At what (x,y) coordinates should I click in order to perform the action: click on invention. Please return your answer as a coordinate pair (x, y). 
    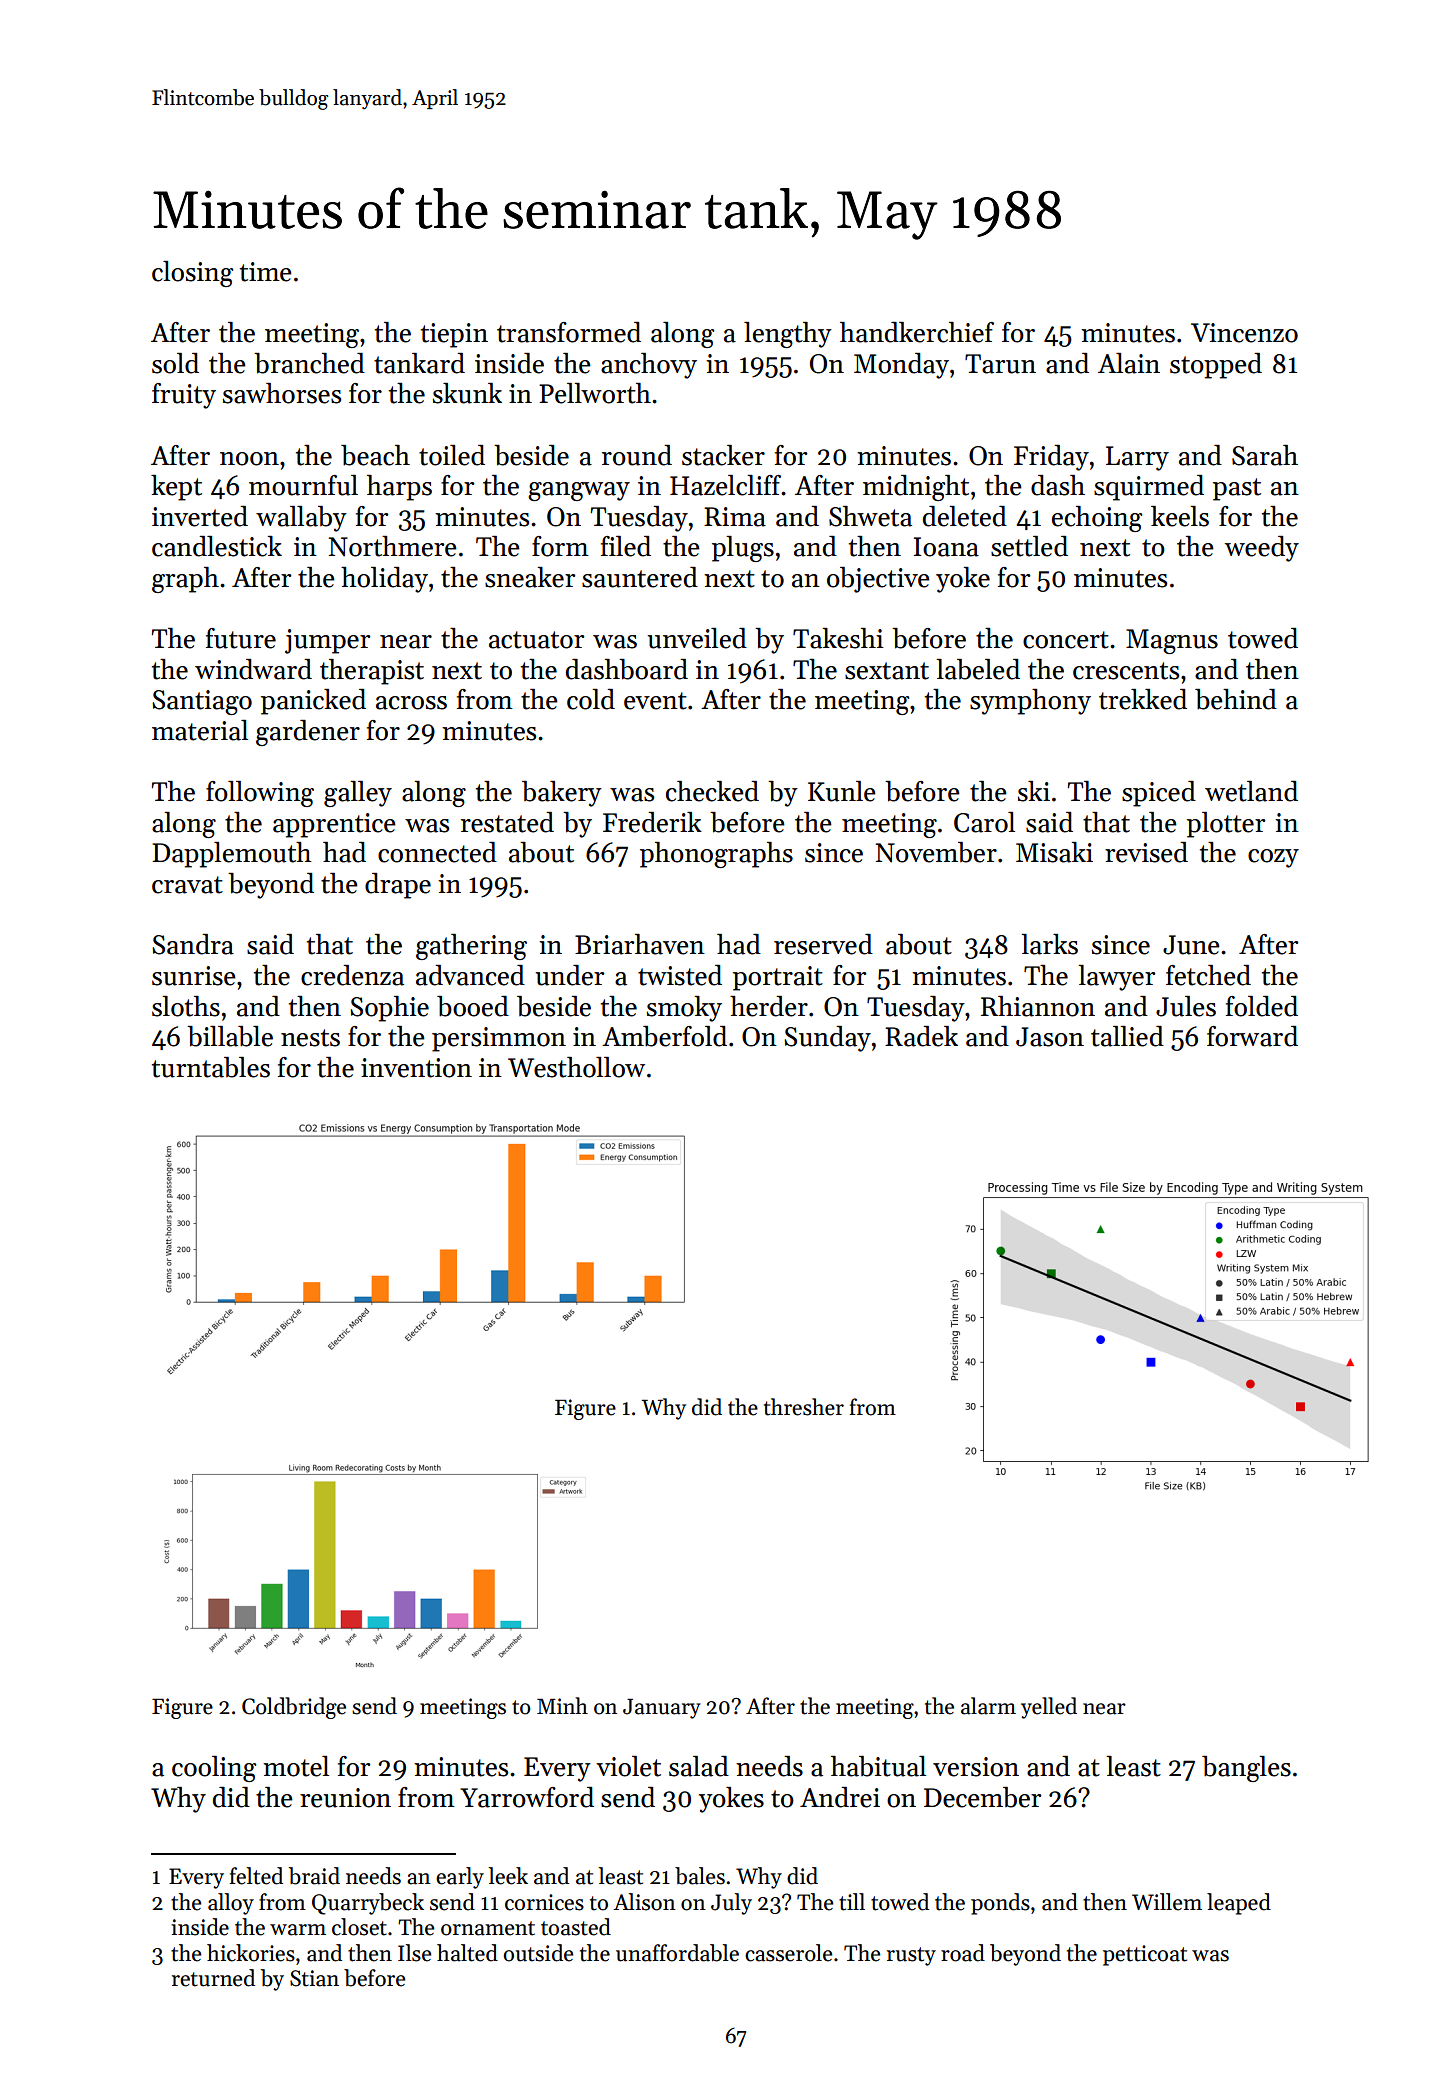
    Looking at the image, I should click on (416, 1068).
